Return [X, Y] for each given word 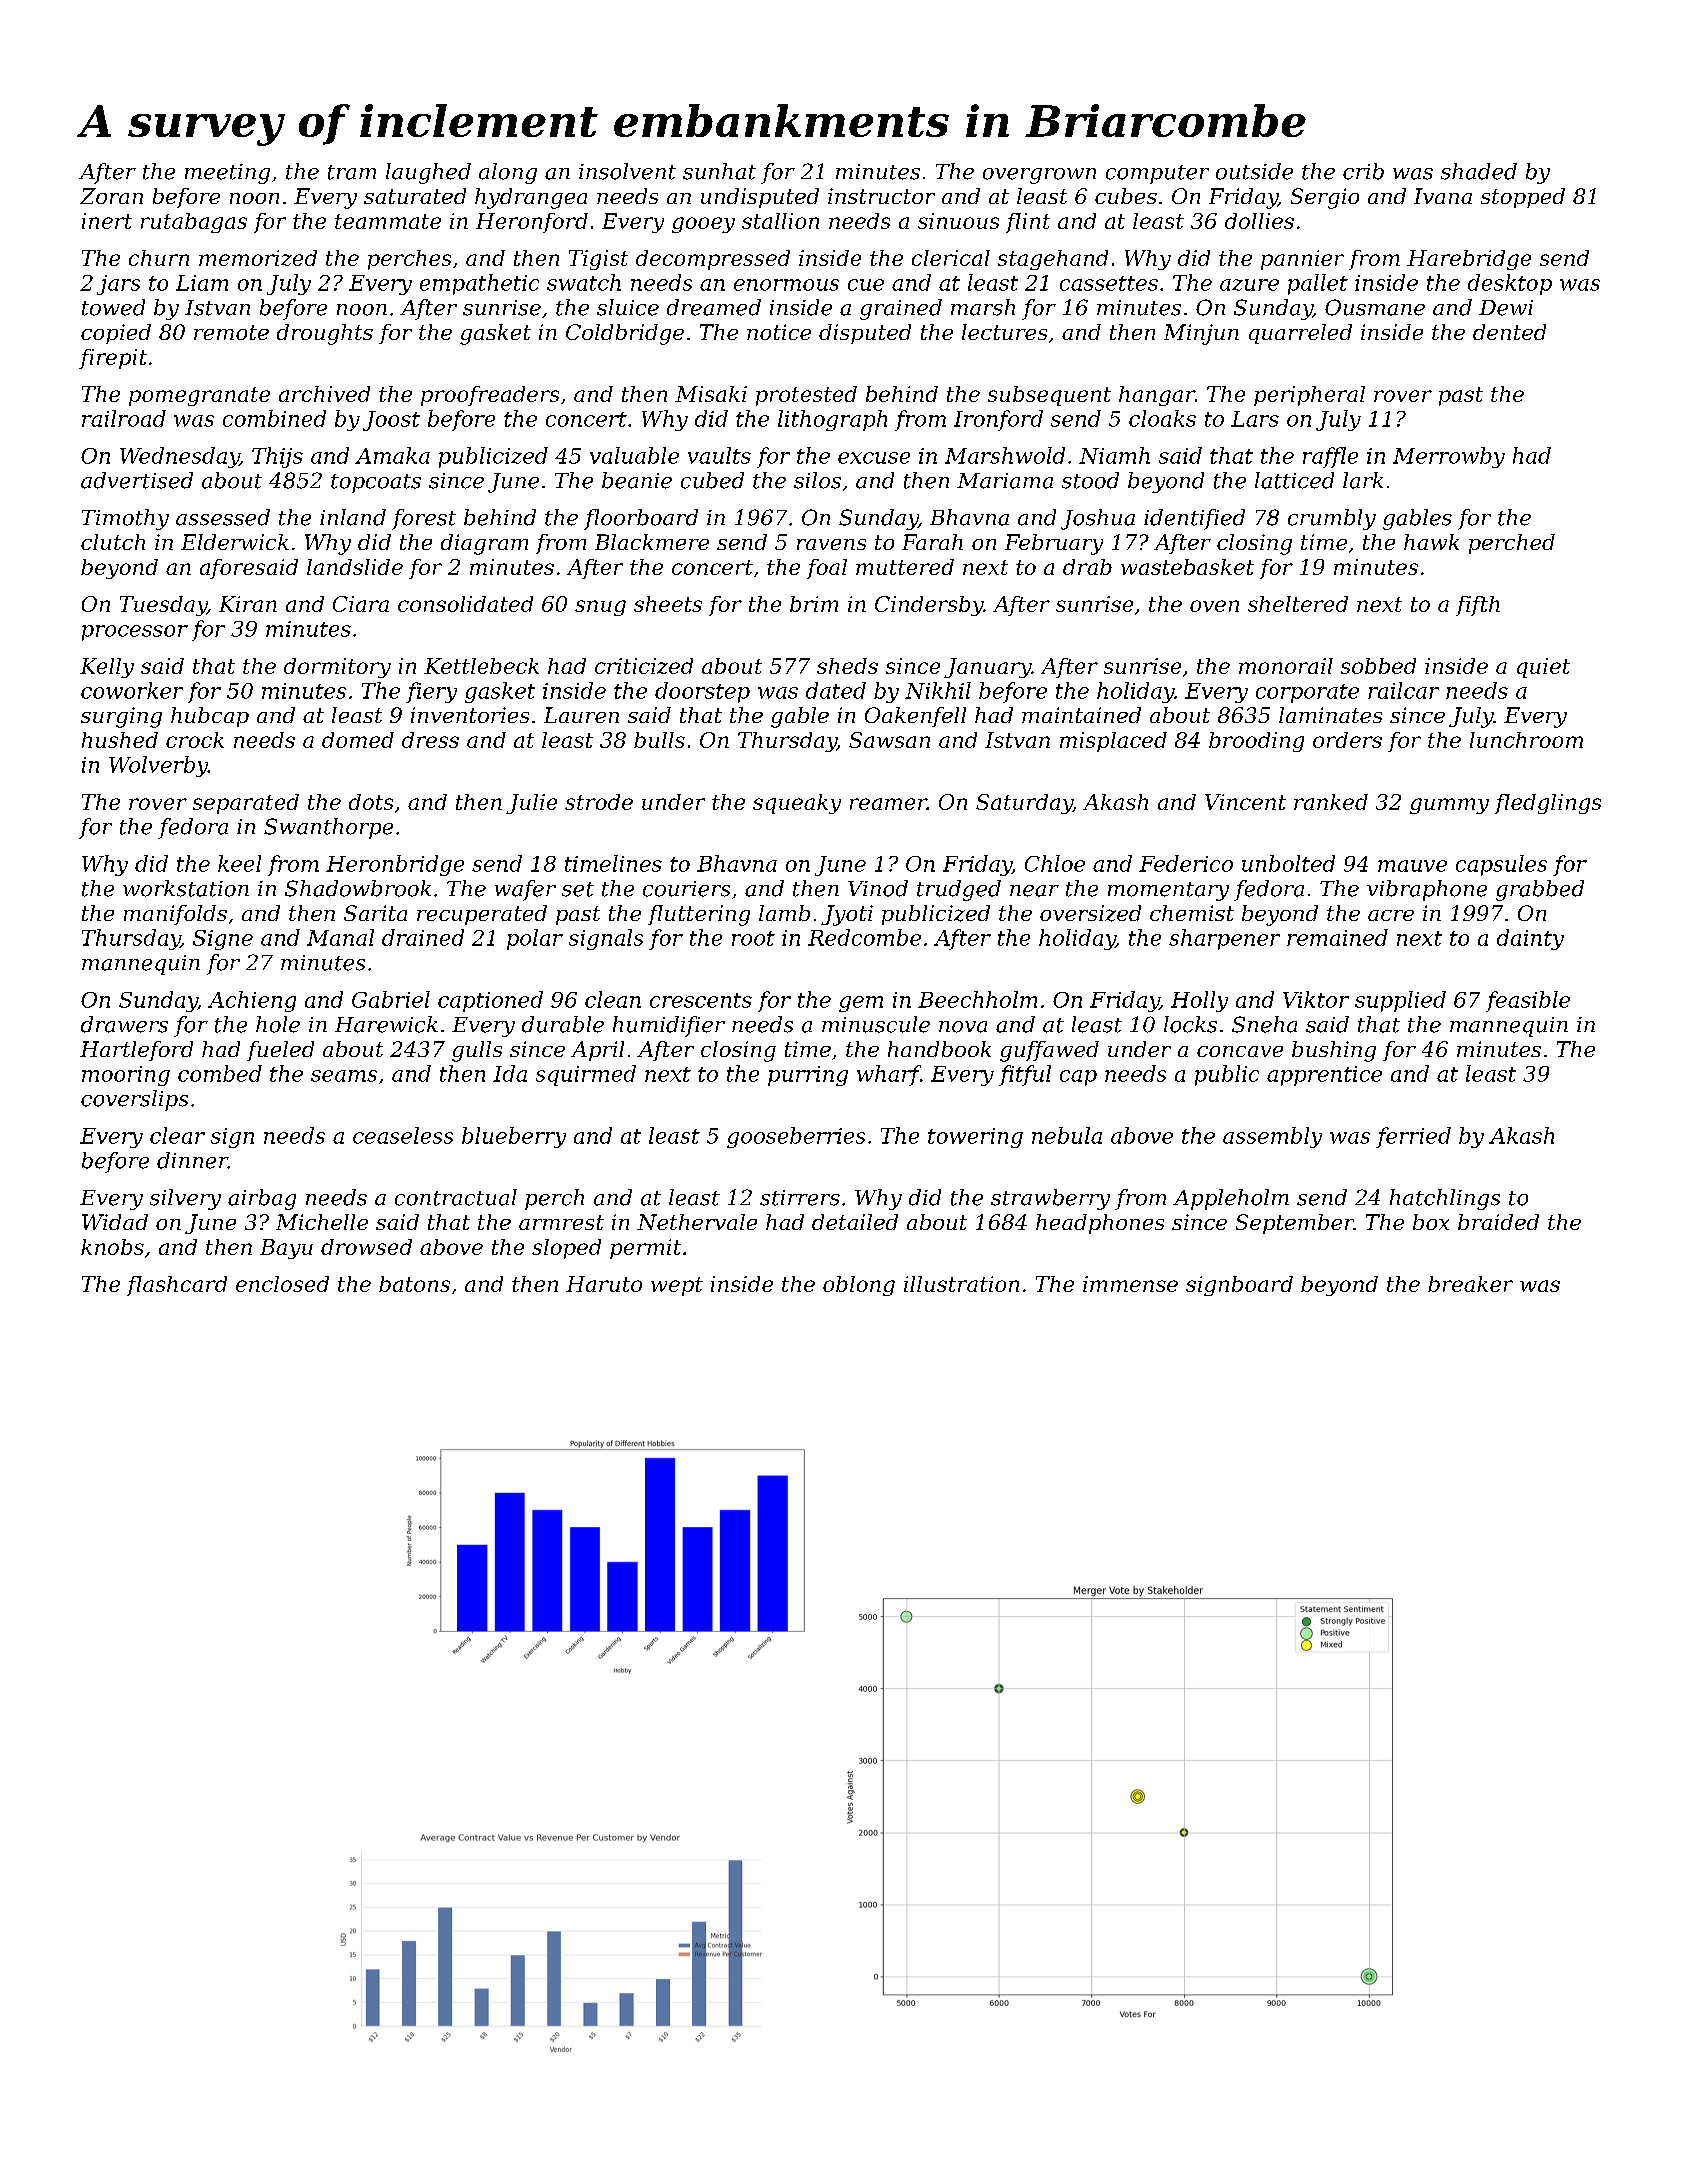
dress [430, 740]
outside [1254, 171]
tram [352, 172]
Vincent [1245, 802]
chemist [1192, 913]
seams [344, 1076]
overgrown [1039, 176]
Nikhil [938, 690]
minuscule [876, 1024]
